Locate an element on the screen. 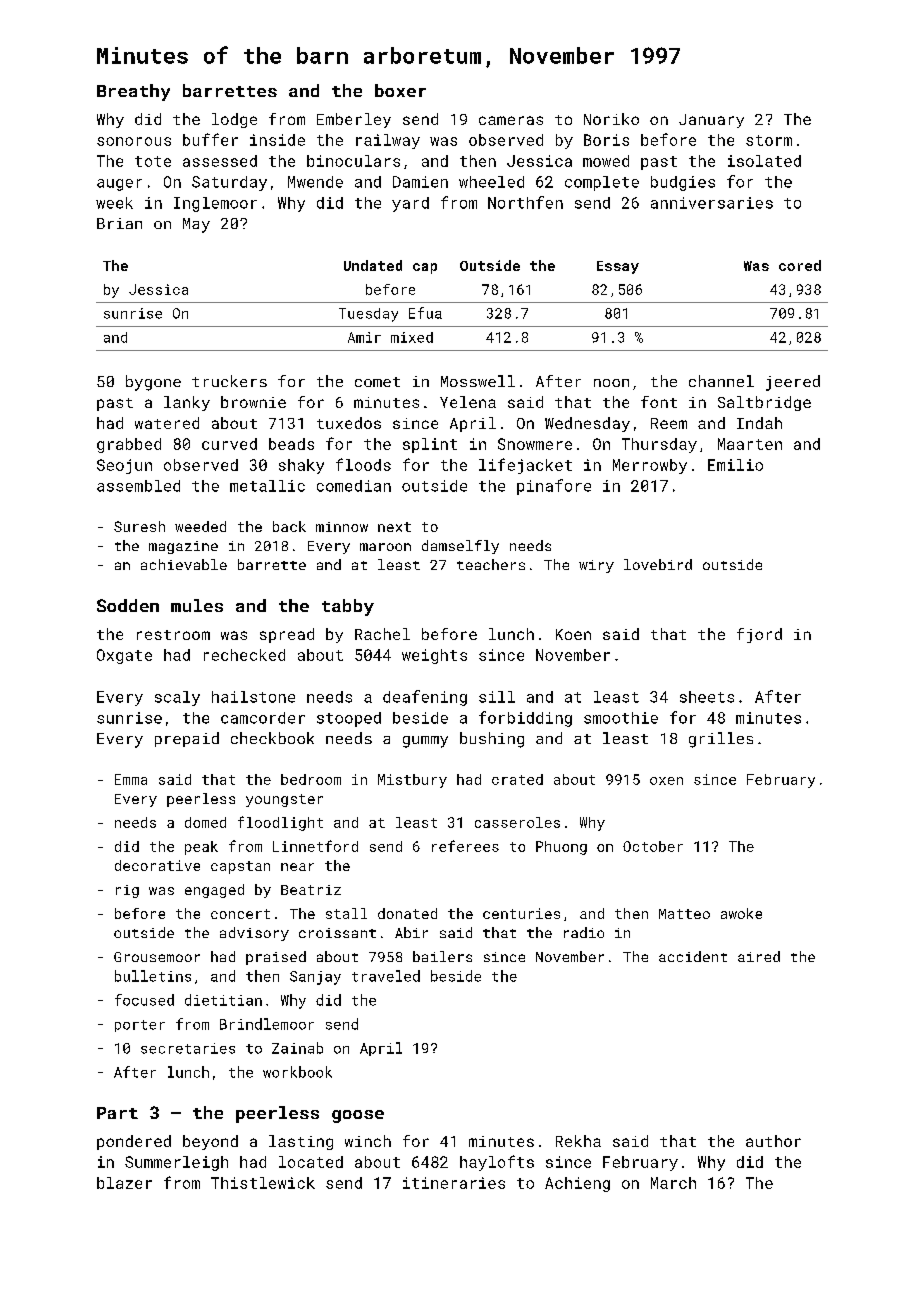 Image resolution: width=924 pixels, height=1308 pixels. rig is located at coordinates (127, 891).
